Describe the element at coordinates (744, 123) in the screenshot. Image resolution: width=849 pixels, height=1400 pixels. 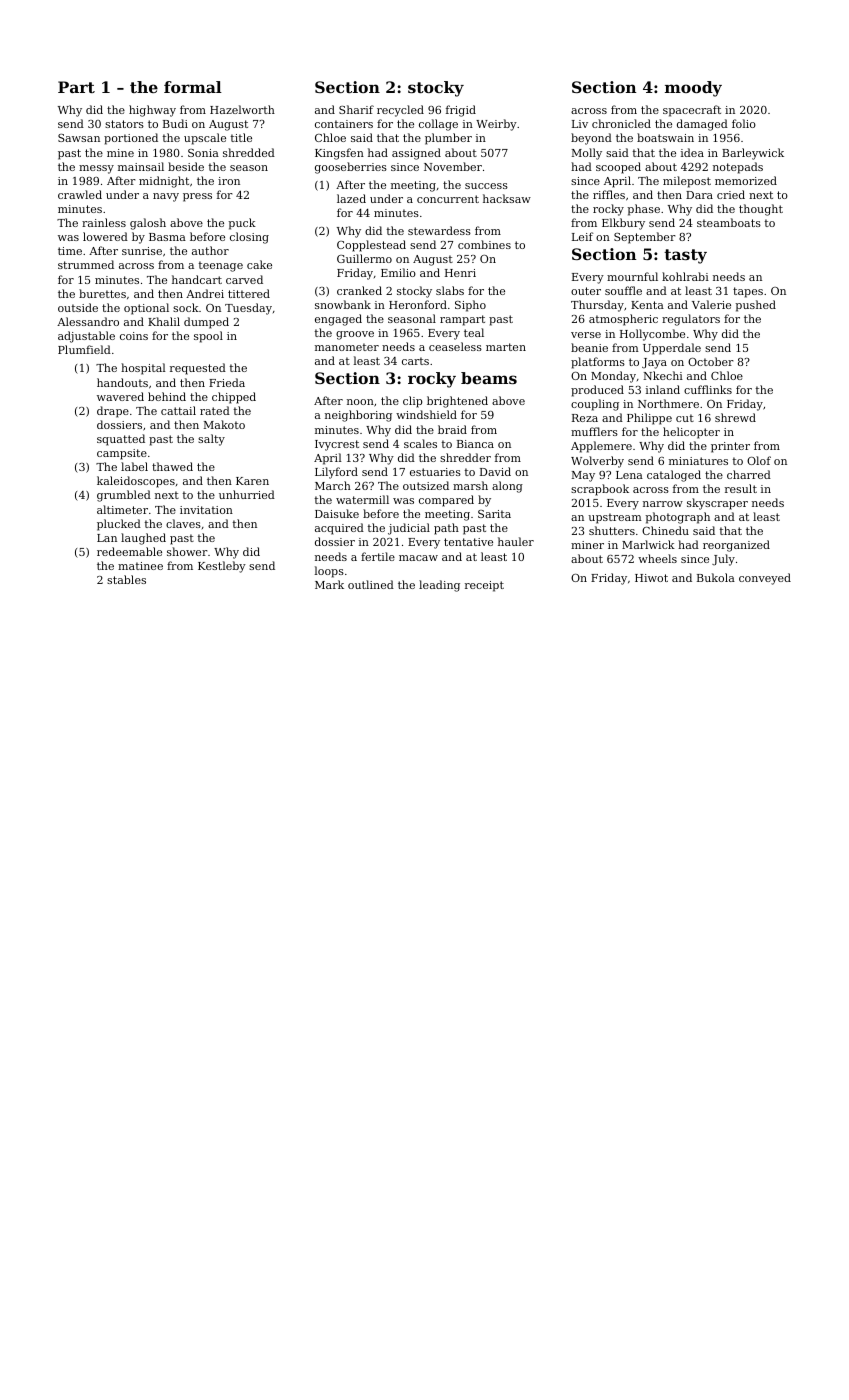
I see `folio` at that location.
